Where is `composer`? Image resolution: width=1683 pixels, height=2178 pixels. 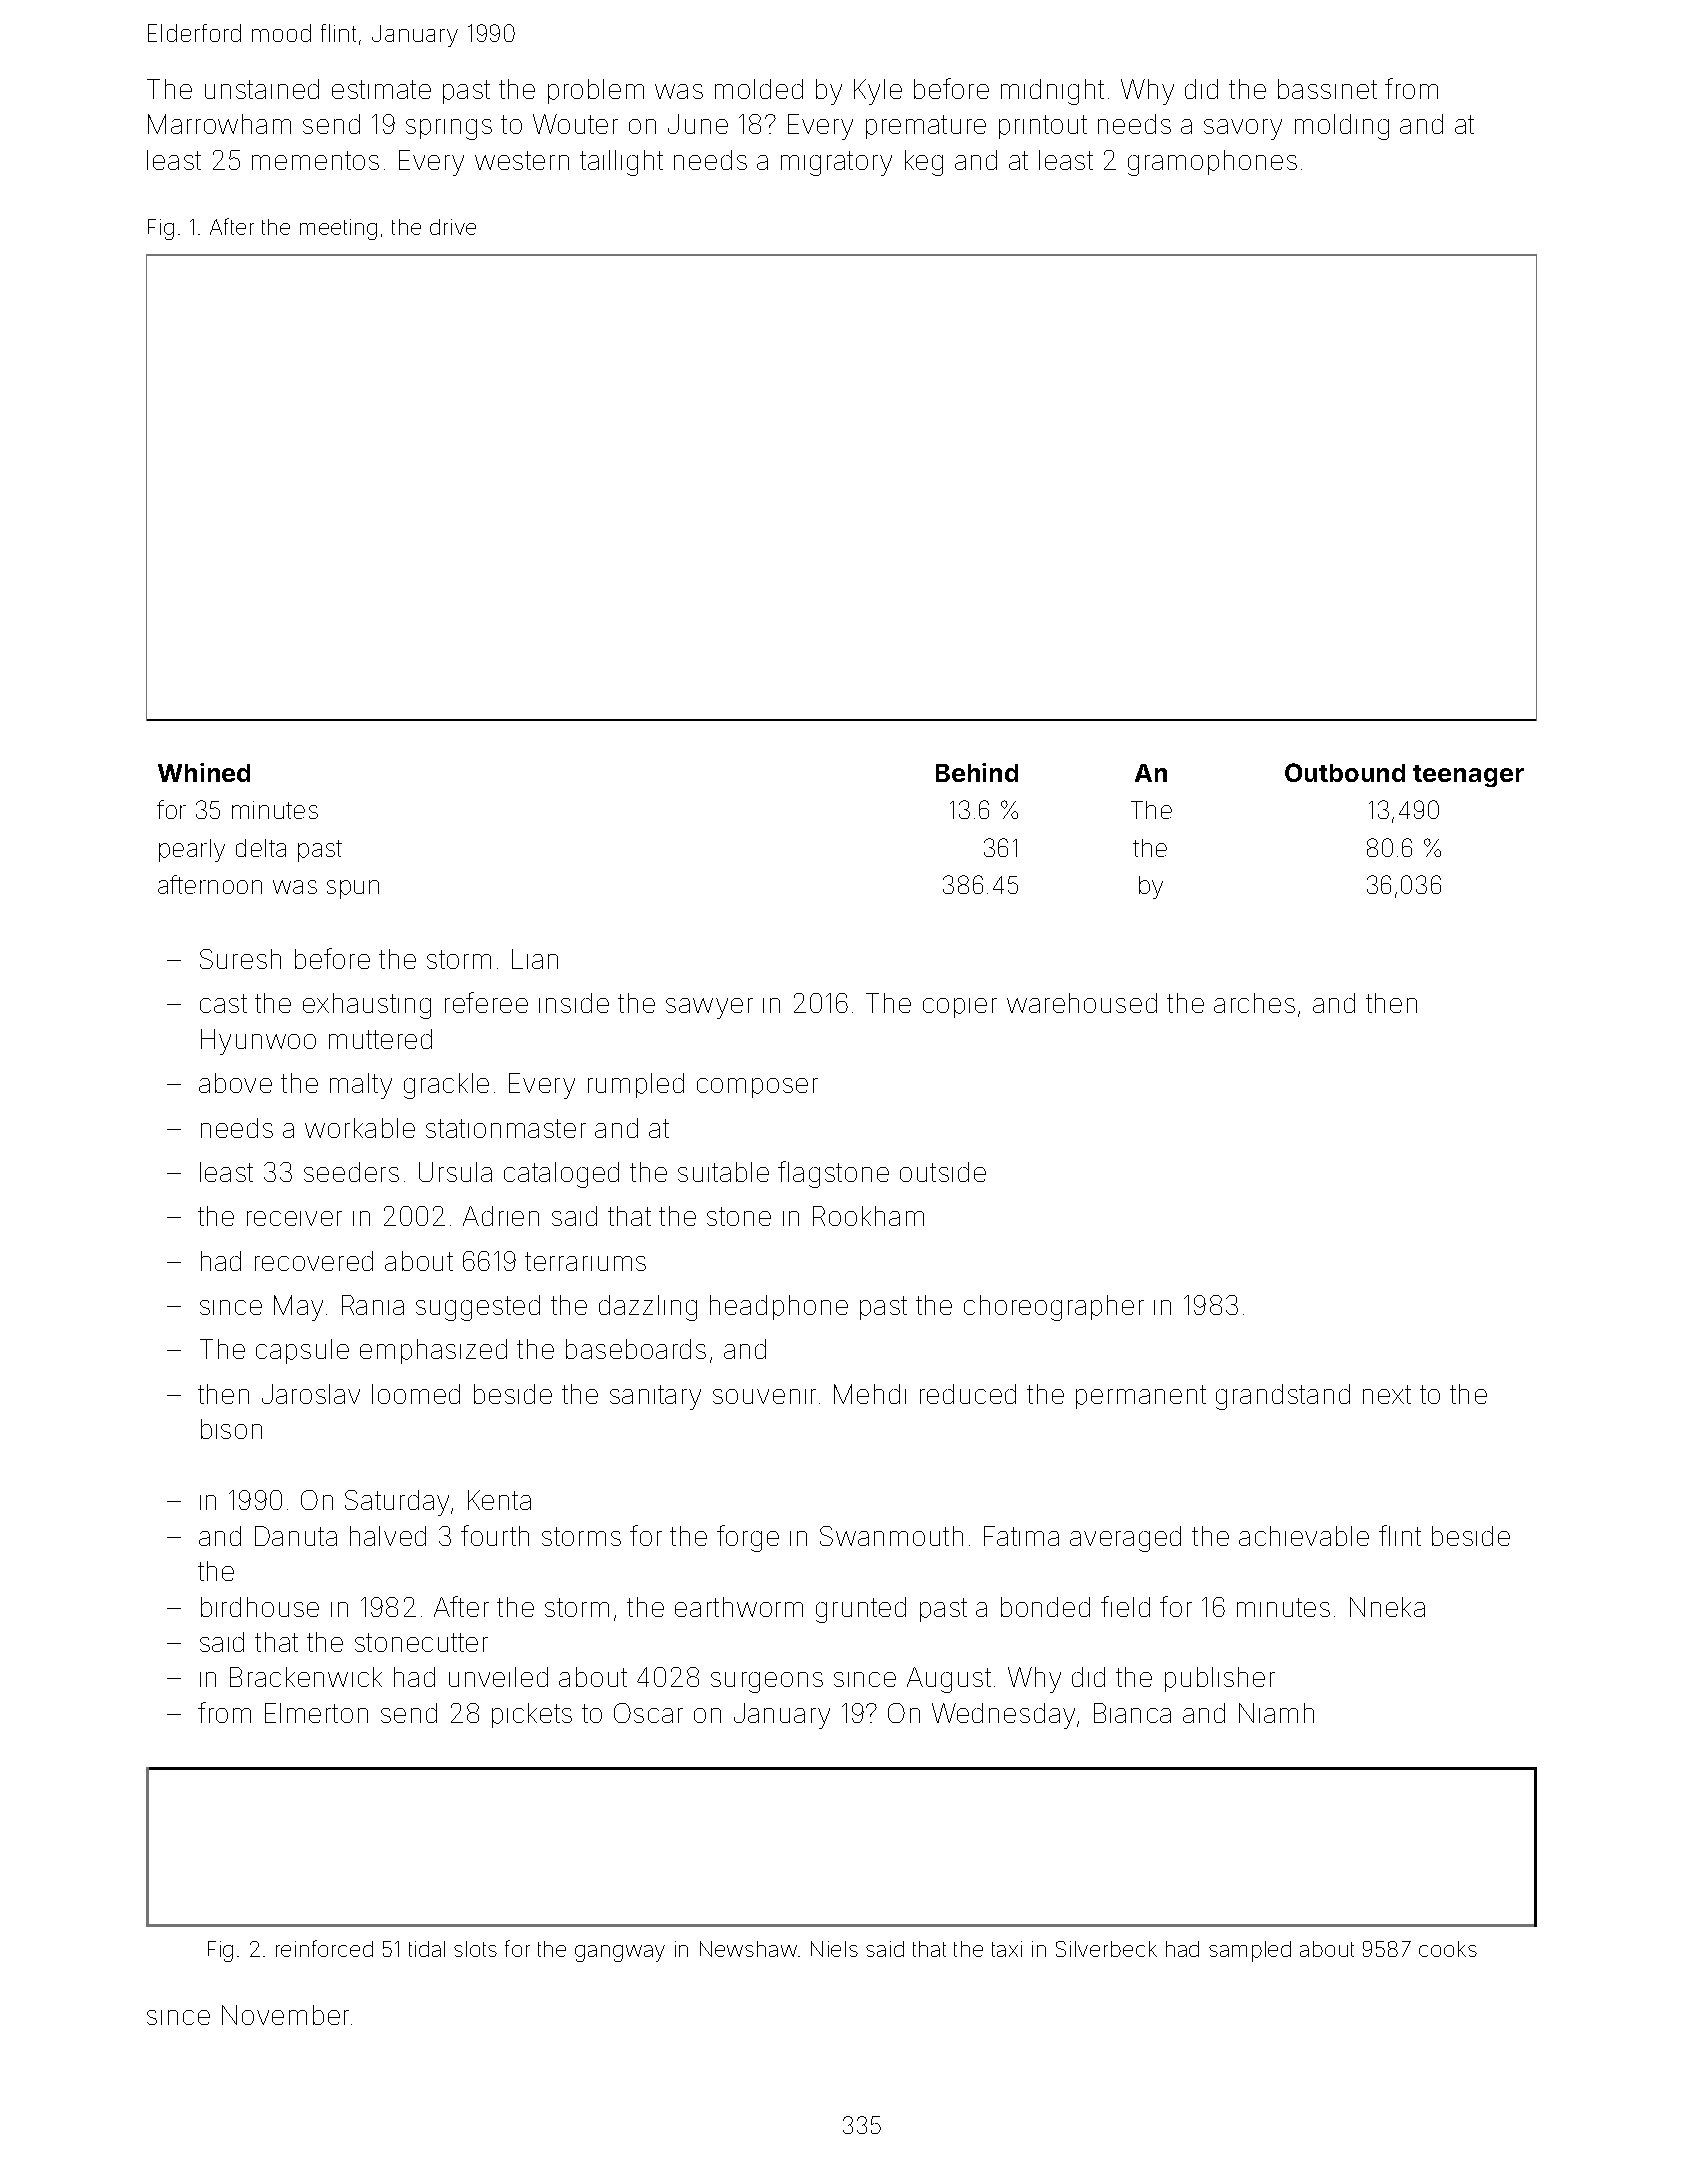 composer is located at coordinates (757, 1088).
